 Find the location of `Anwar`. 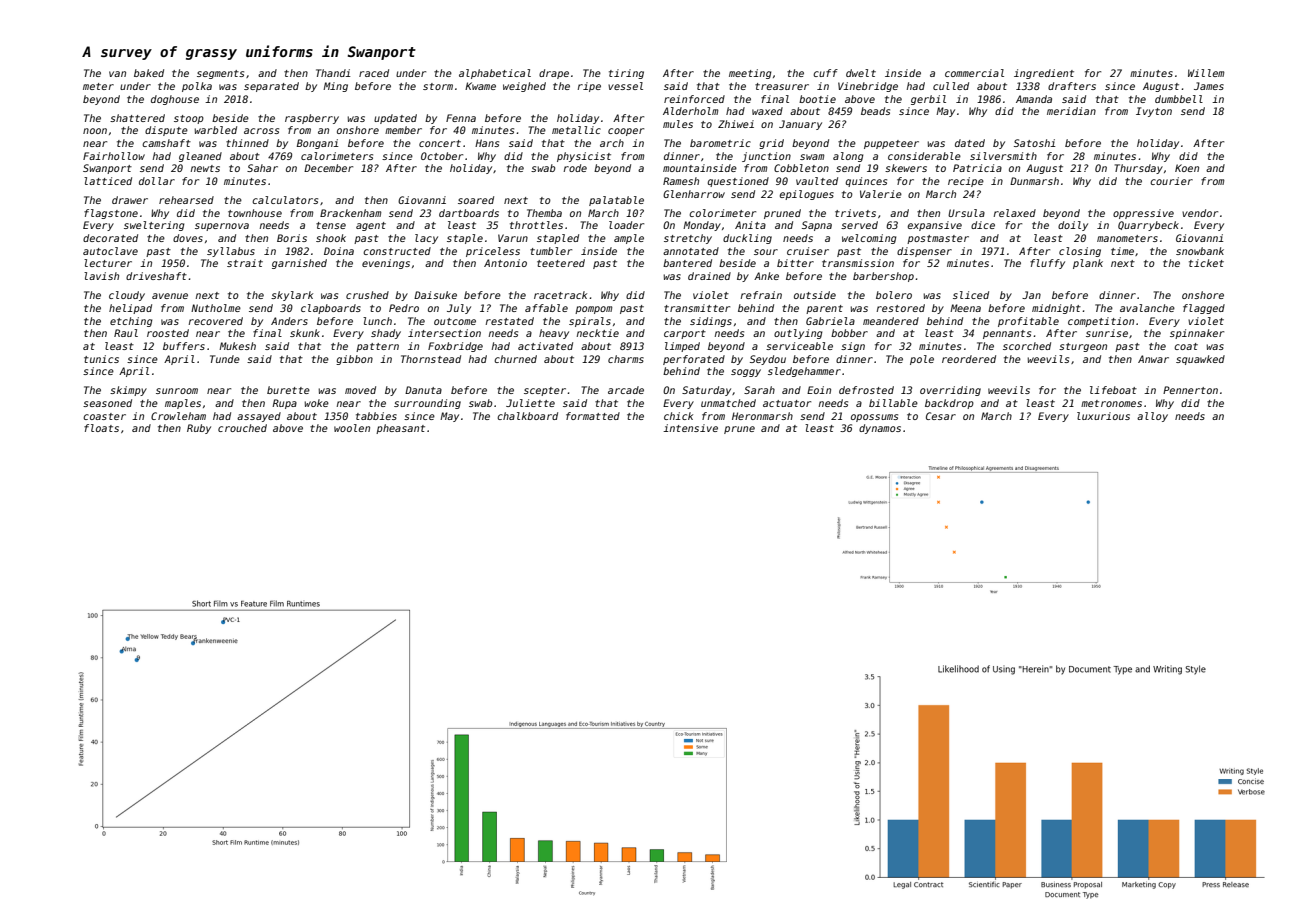

Anwar is located at coordinates (1153, 359).
